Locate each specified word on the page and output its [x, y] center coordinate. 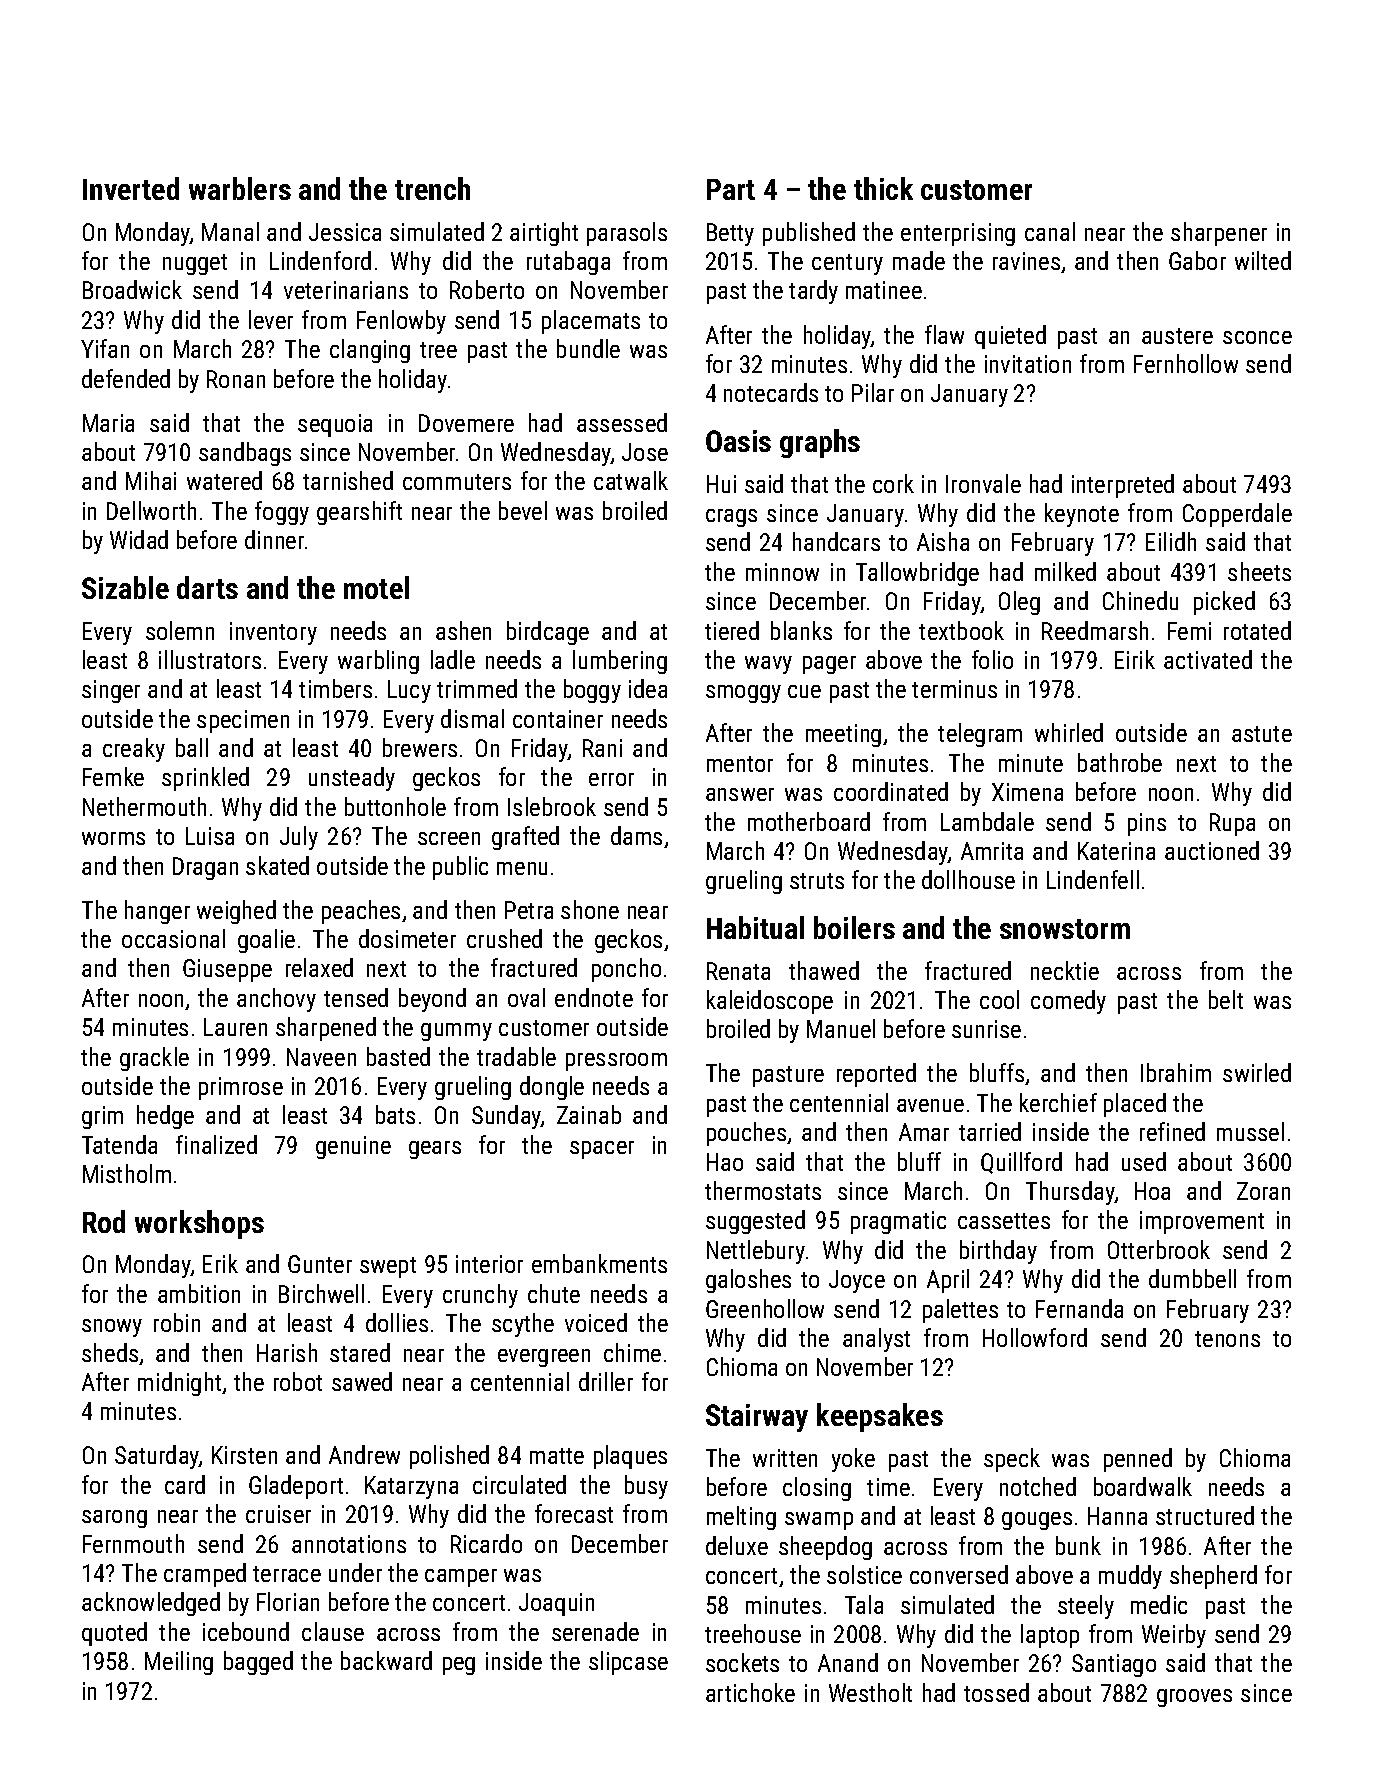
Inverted [131, 188]
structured [1205, 1515]
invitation [1028, 364]
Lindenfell [1093, 879]
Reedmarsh [1095, 630]
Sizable [125, 587]
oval [526, 997]
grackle [154, 1059]
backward [386, 1660]
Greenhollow [765, 1308]
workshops [199, 1224]
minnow [782, 572]
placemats [591, 322]
